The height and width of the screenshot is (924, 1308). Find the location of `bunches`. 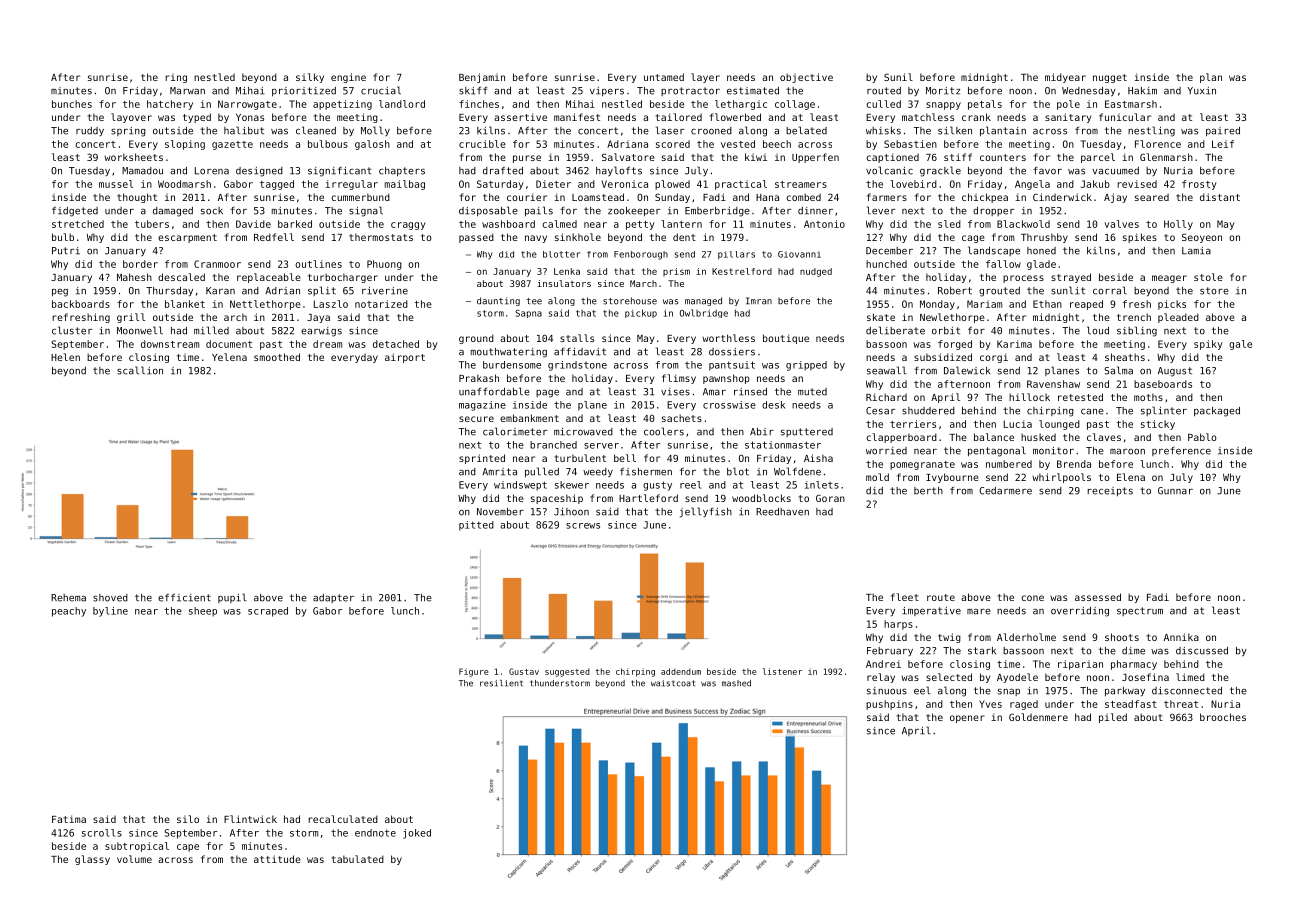

bunches is located at coordinates (72, 104).
